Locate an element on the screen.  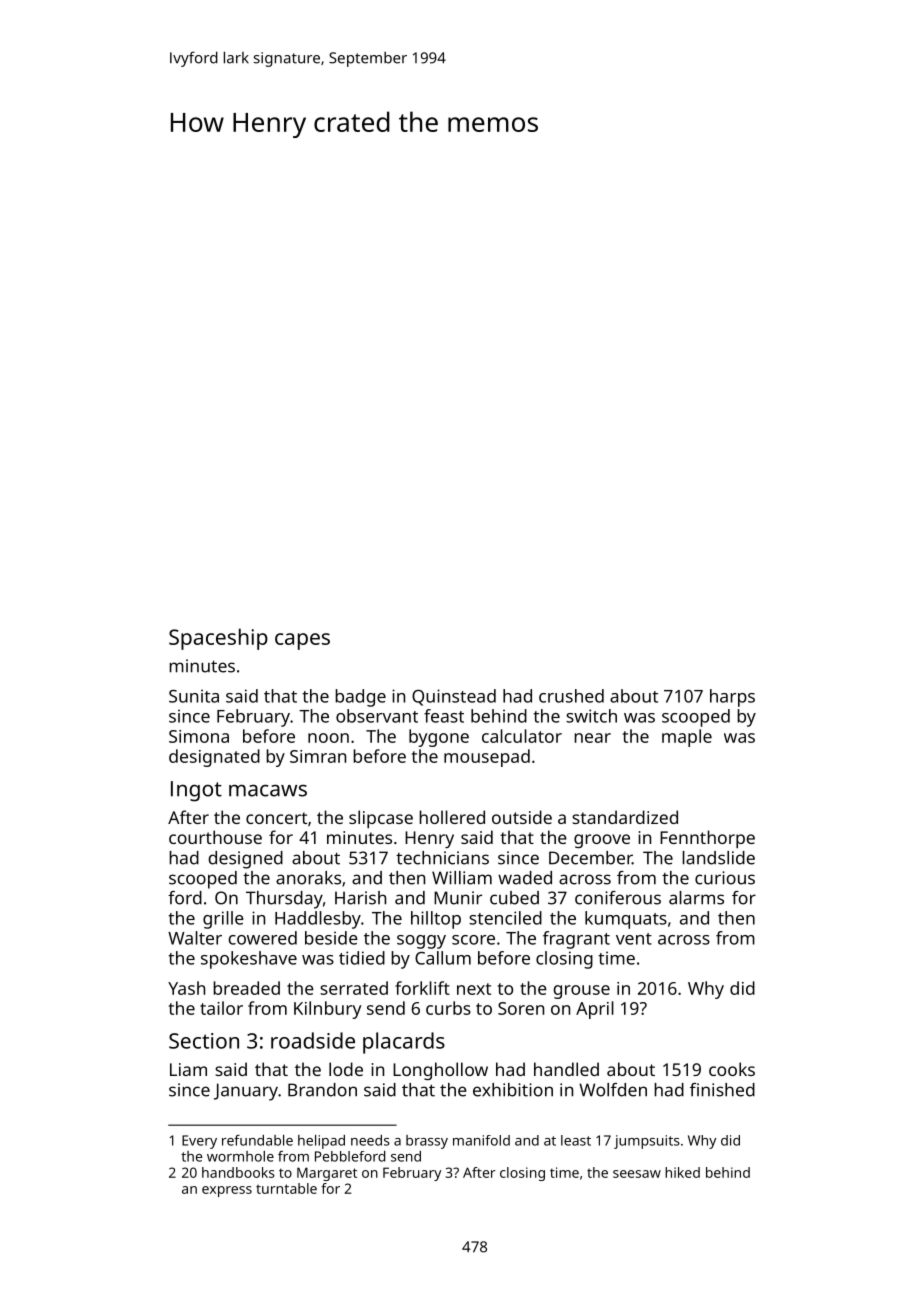
maple is located at coordinates (687, 738).
